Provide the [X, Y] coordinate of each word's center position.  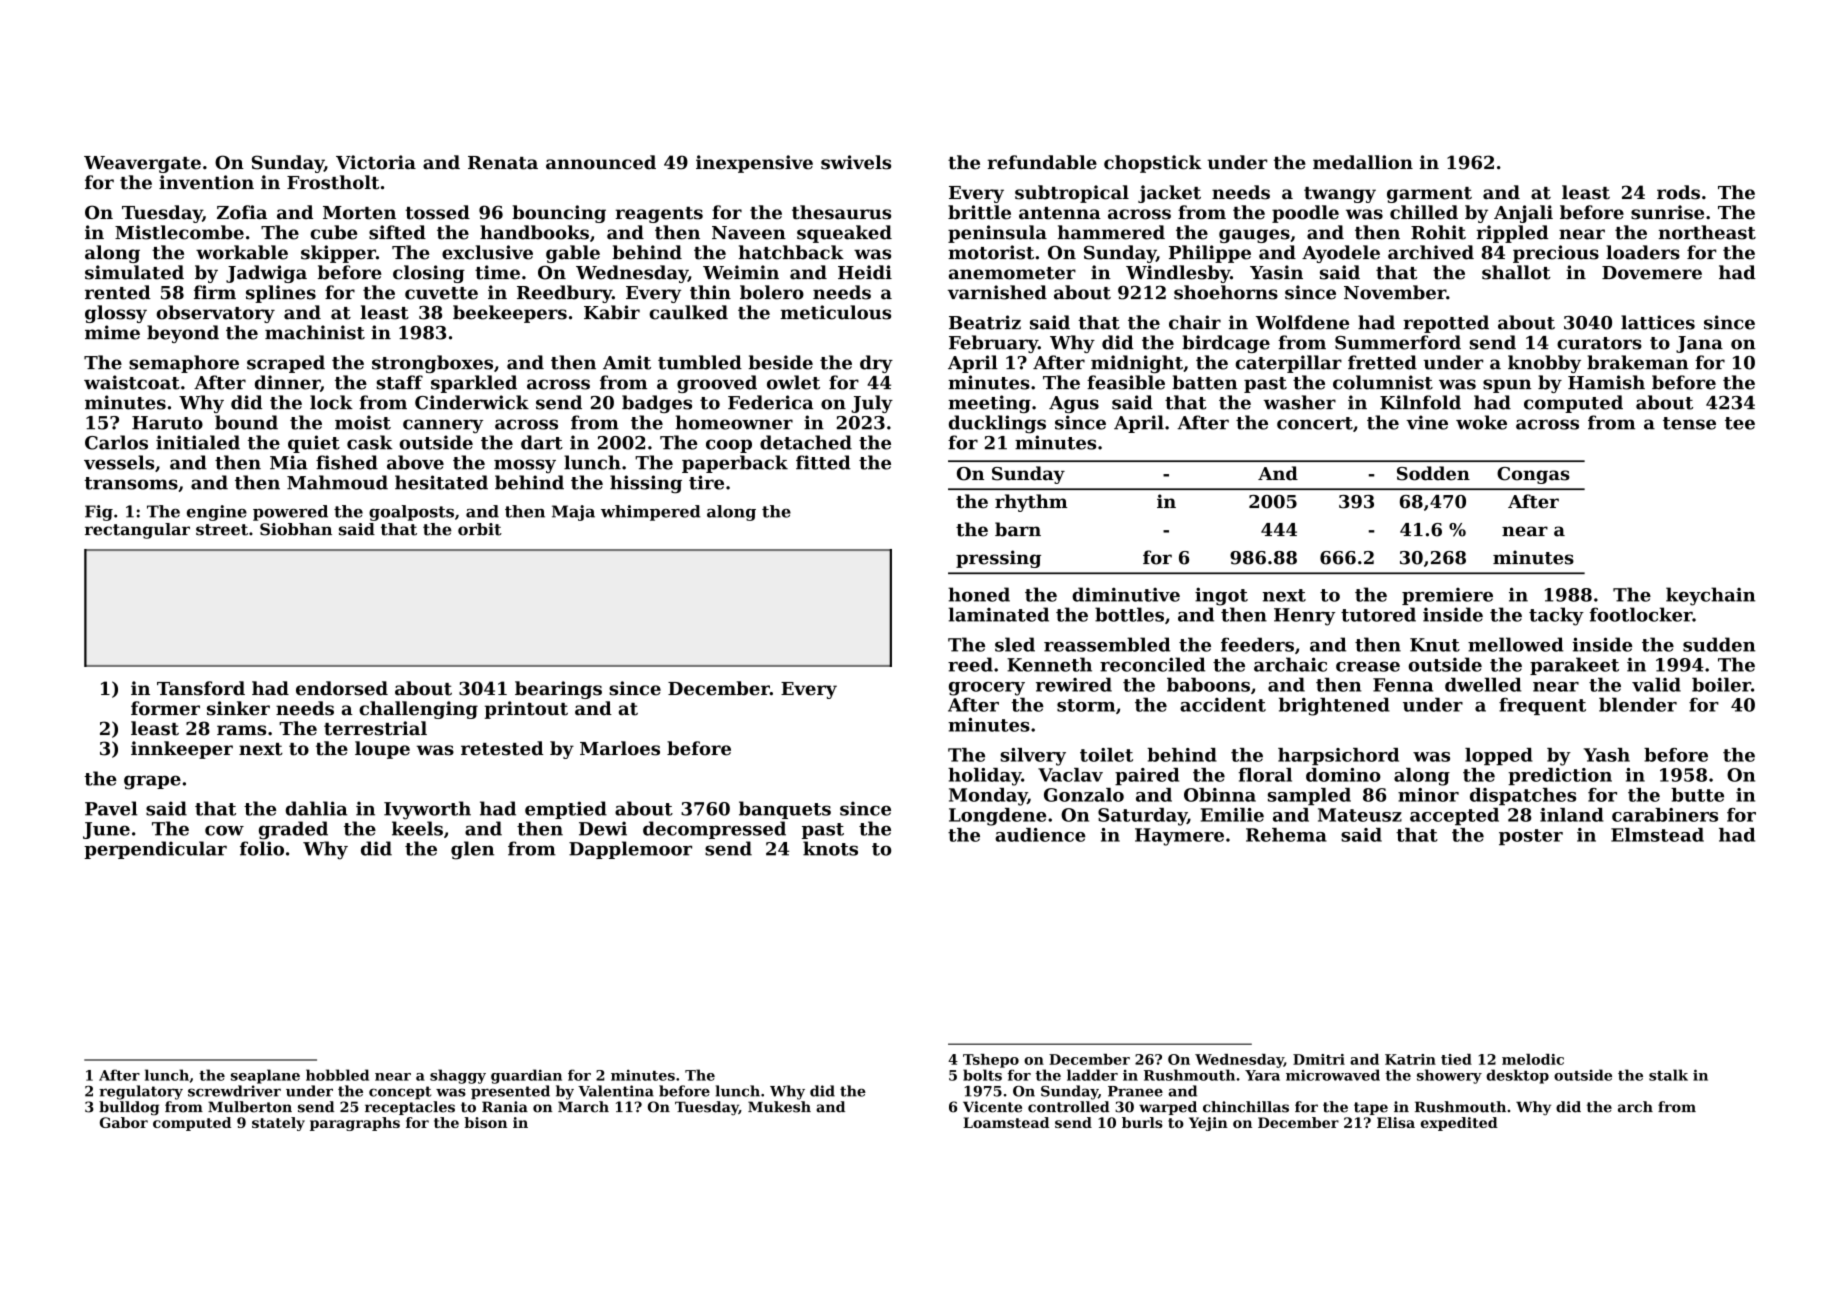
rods [1678, 192]
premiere [1447, 596]
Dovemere [1652, 273]
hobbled [337, 1075]
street [222, 530]
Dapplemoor [630, 850]
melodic [1533, 1059]
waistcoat [132, 382]
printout [526, 710]
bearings [558, 690]
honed [979, 594]
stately [278, 1124]
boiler [1721, 684]
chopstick [1153, 164]
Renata [503, 163]
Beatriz [985, 322]
